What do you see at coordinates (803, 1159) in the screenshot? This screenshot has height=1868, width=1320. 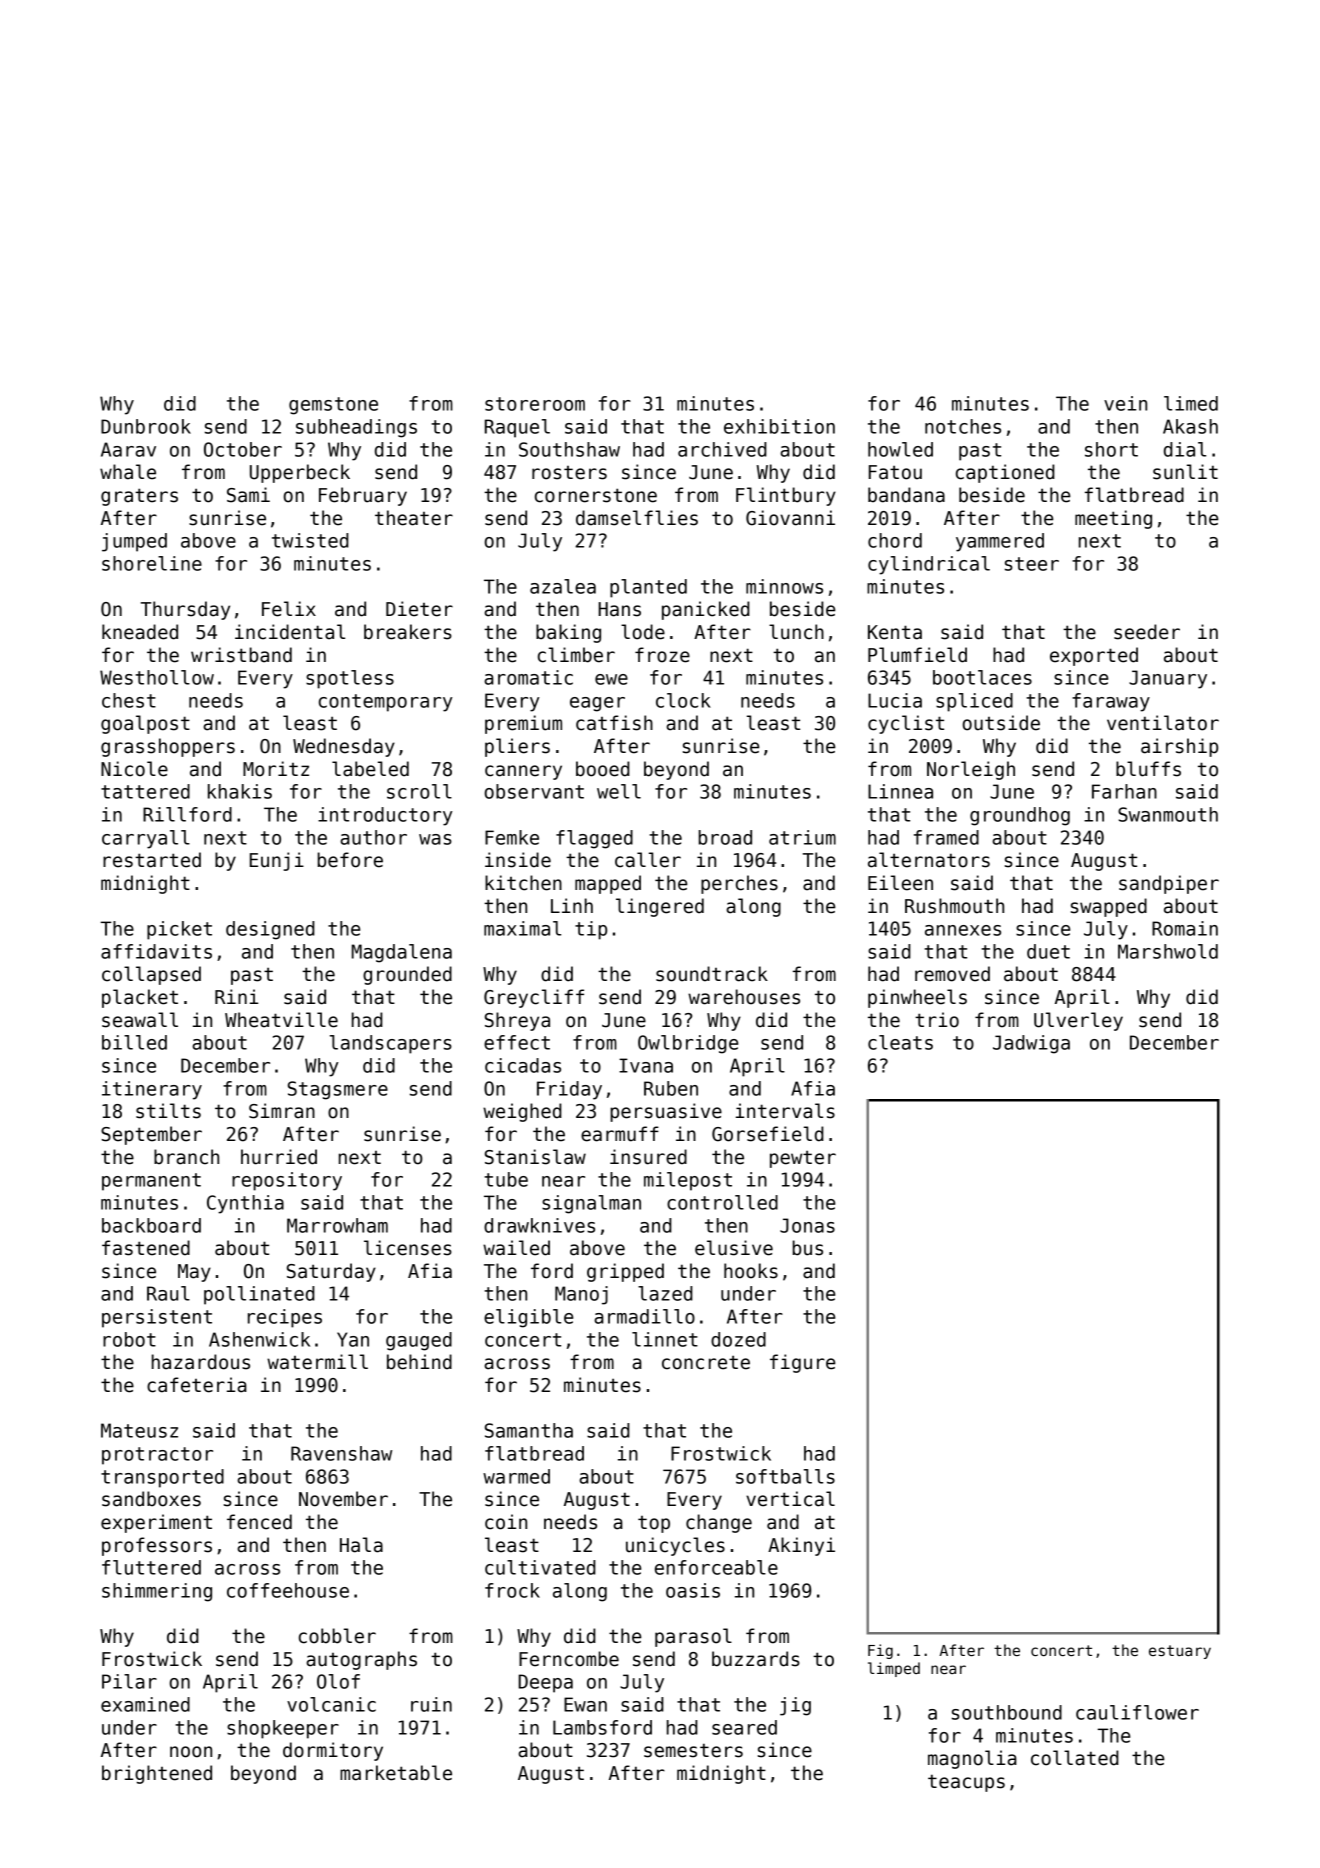 I see `pewter` at bounding box center [803, 1159].
